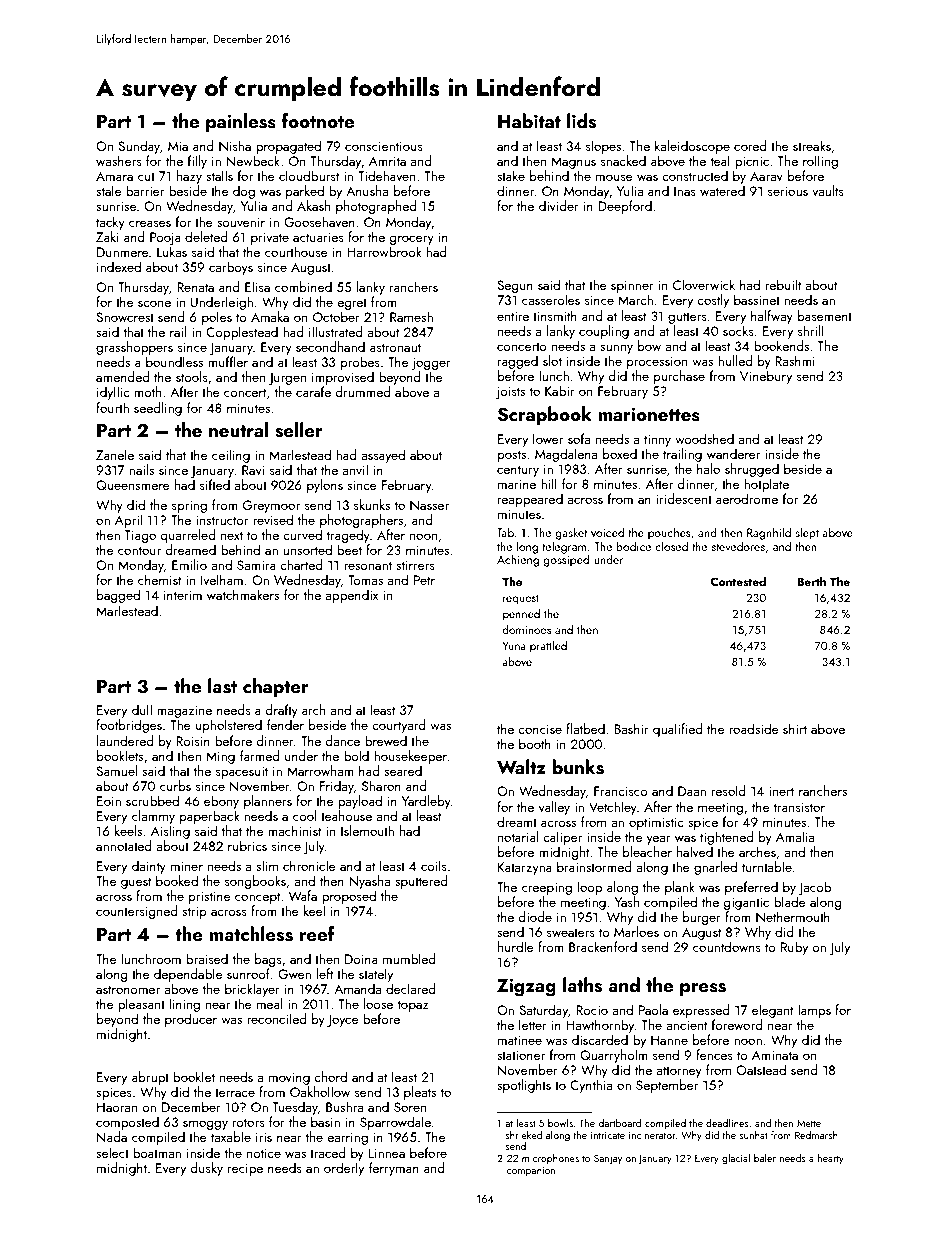 This page has height=1233, width=952. Describe the element at coordinates (657, 440) in the page. I see `tinny` at that location.
